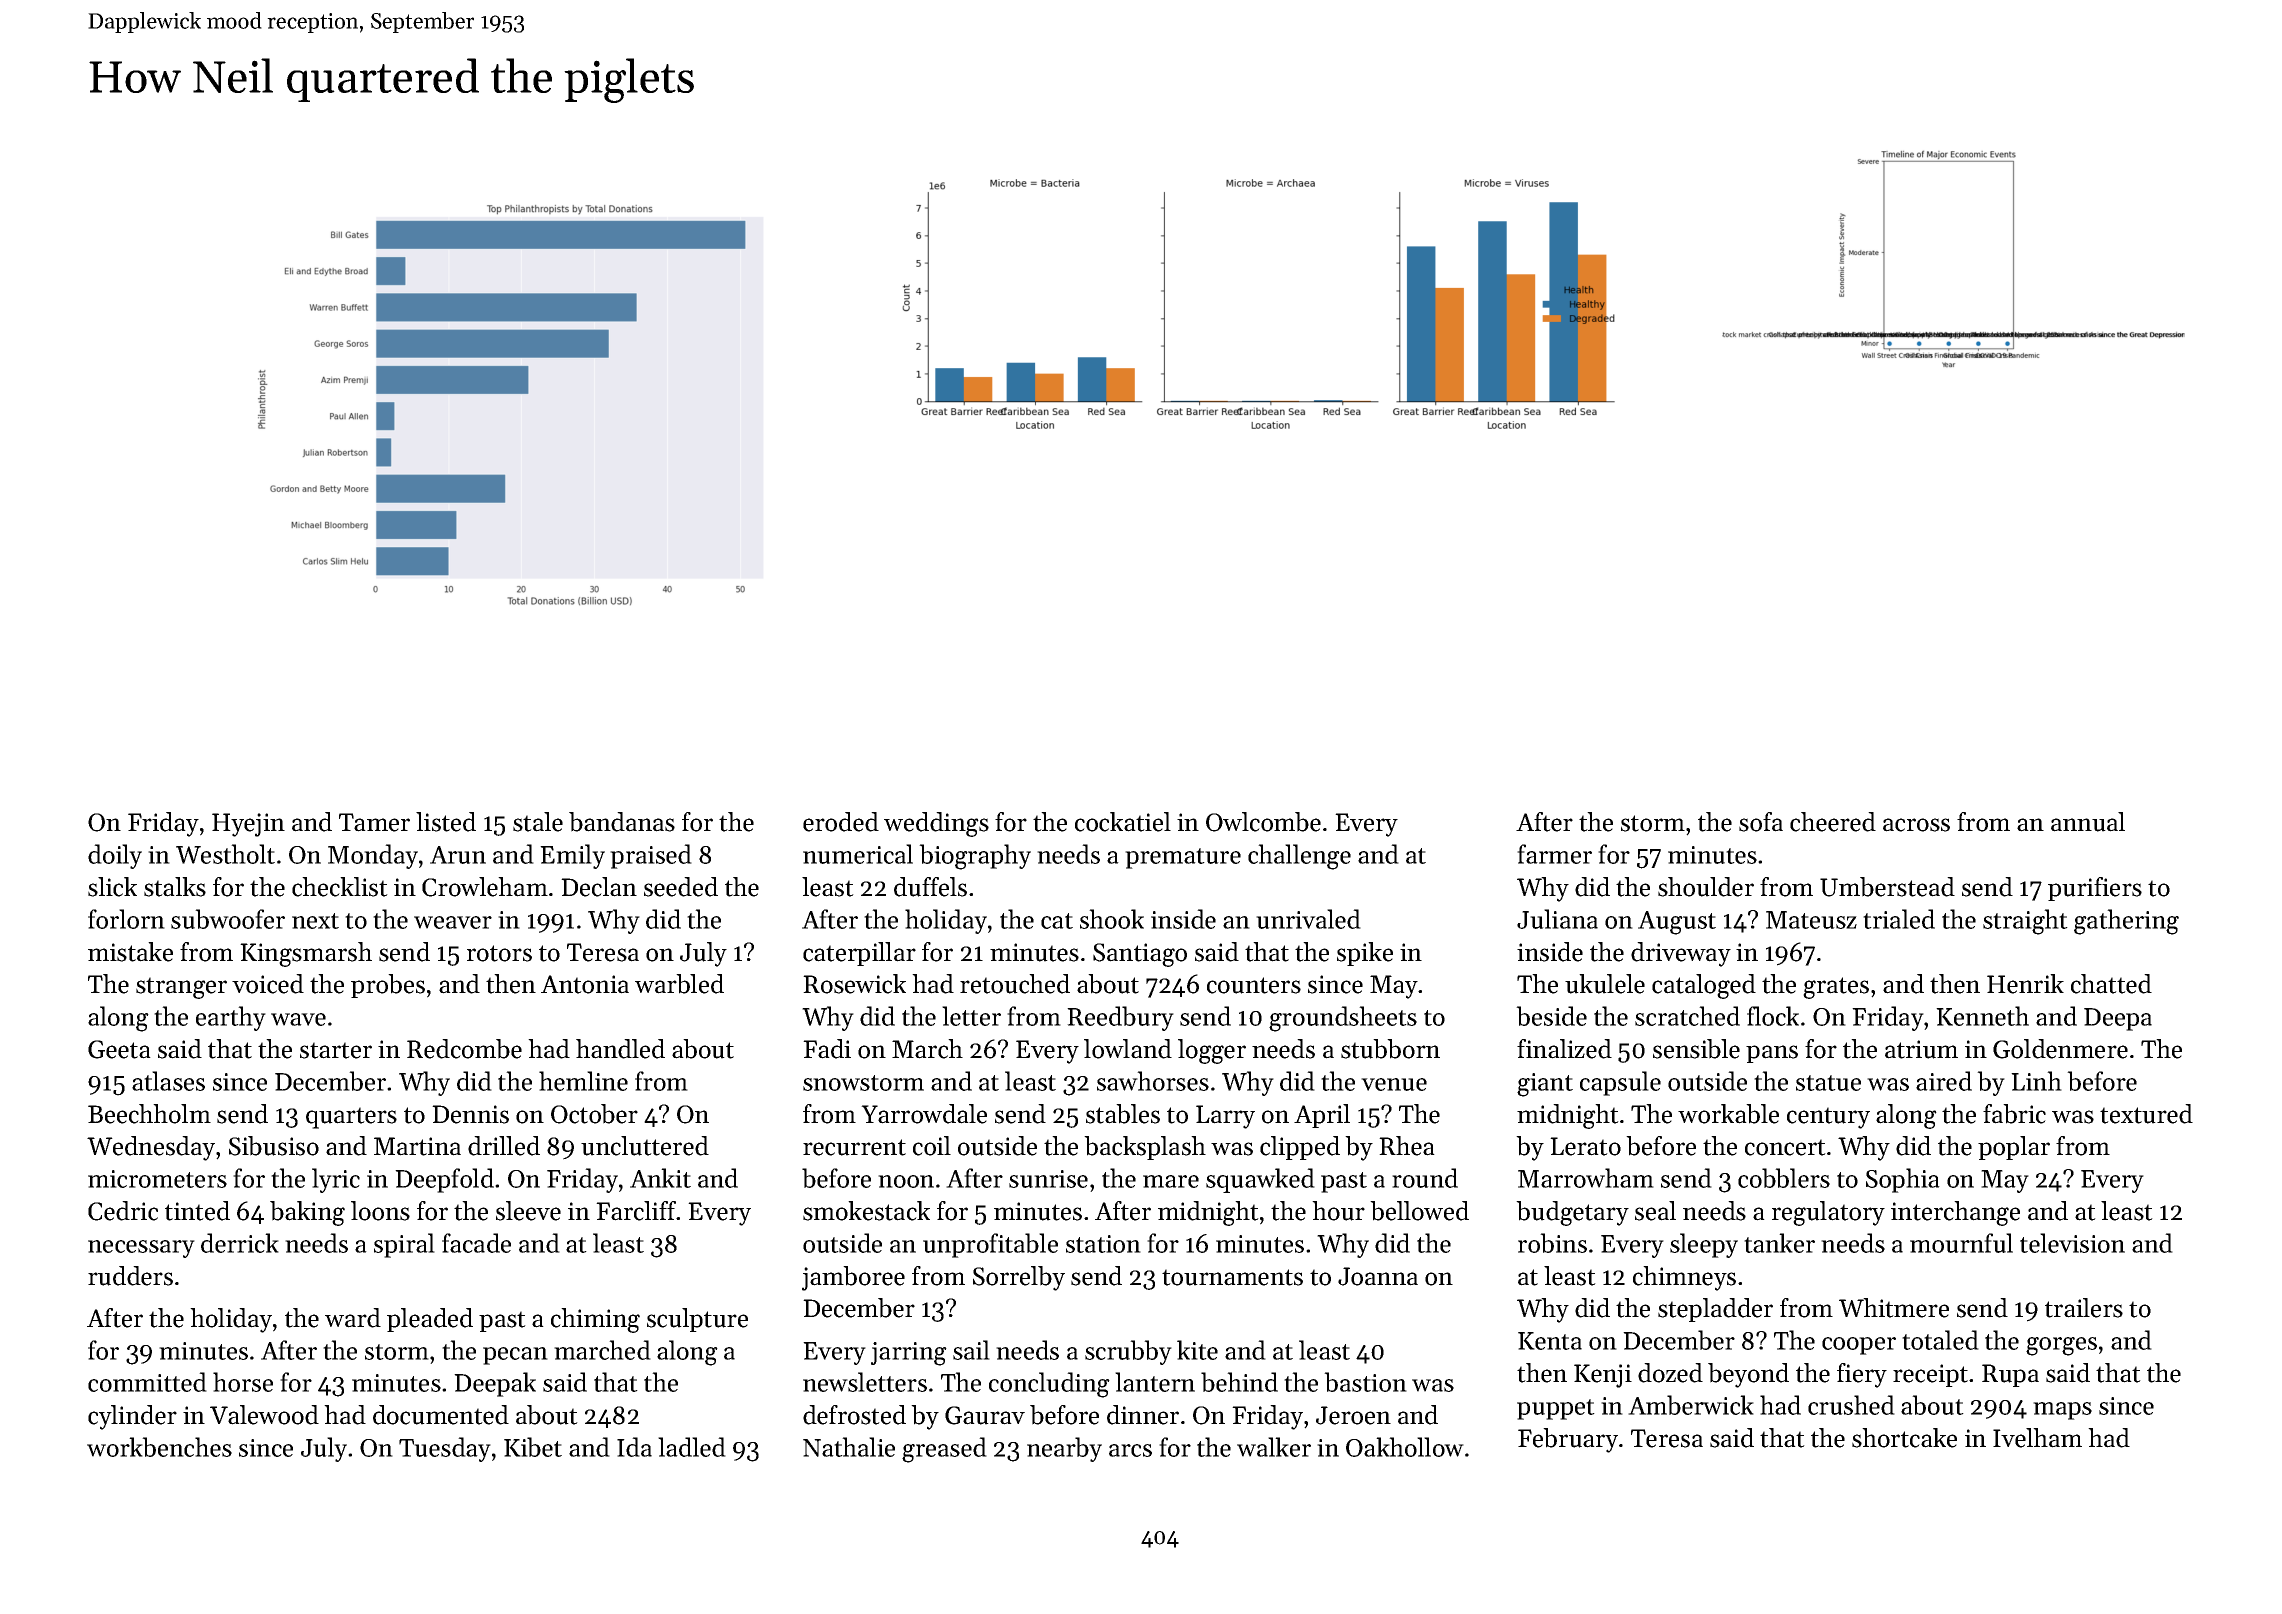 The width and height of the screenshot is (2282, 1614). Describe the element at coordinates (1225, 1117) in the screenshot. I see `Larry` at that location.
